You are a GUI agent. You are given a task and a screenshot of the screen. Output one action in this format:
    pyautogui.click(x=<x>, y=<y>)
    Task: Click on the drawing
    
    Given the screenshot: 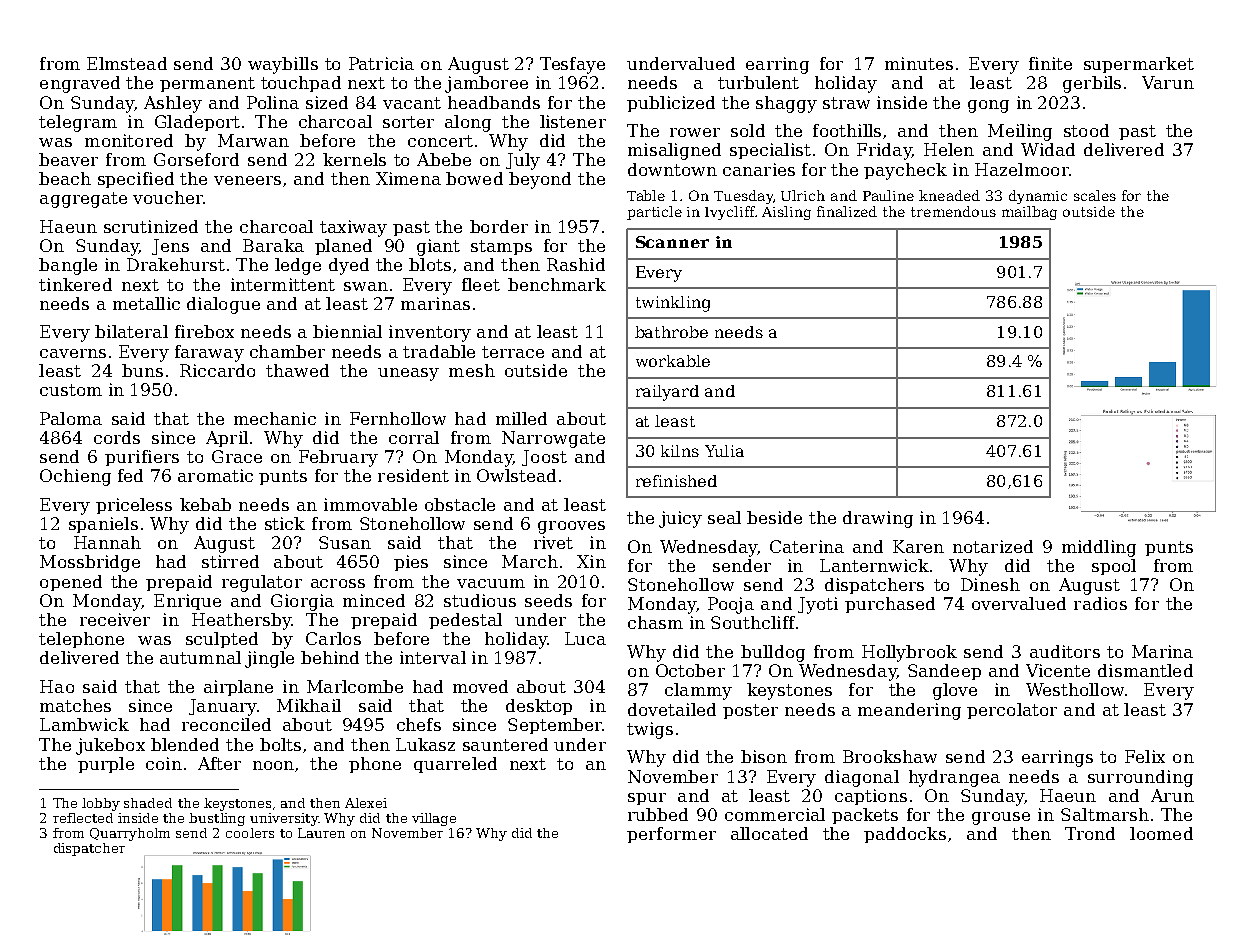 What is the action you would take?
    pyautogui.click(x=878, y=519)
